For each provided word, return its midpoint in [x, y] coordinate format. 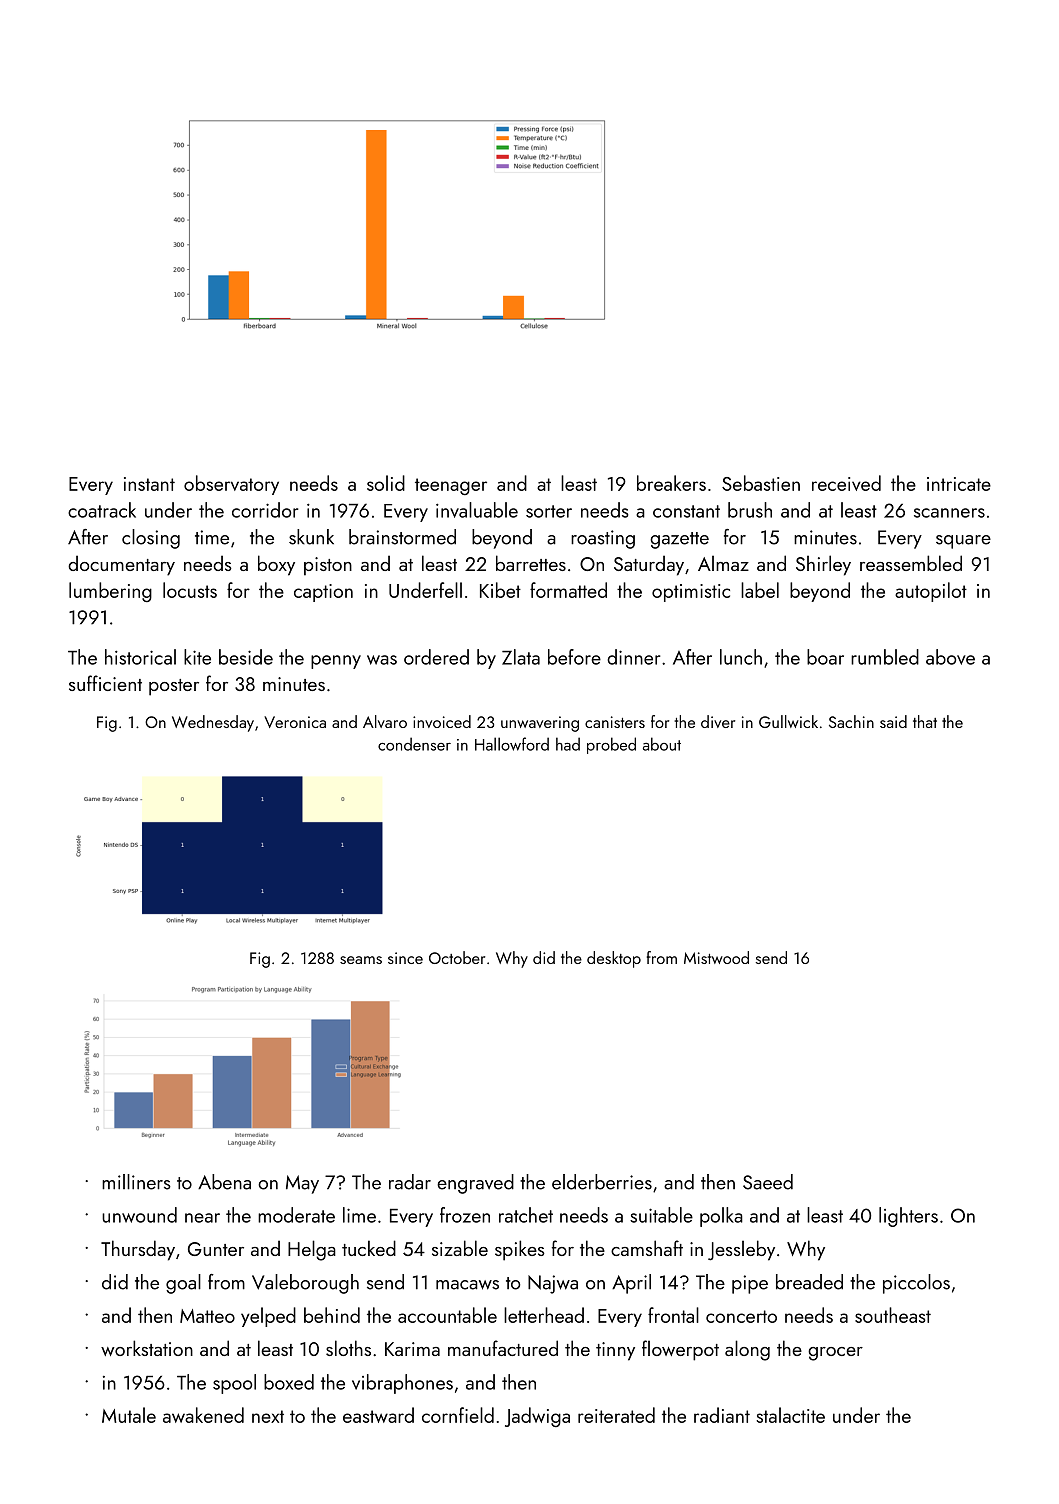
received [846, 483]
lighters [908, 1217]
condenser [414, 744]
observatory [231, 485]
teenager [451, 486]
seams [361, 960]
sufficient [105, 683]
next [268, 1416]
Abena [224, 1182]
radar [410, 1182]
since [405, 958]
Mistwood [716, 957]
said [893, 721]
